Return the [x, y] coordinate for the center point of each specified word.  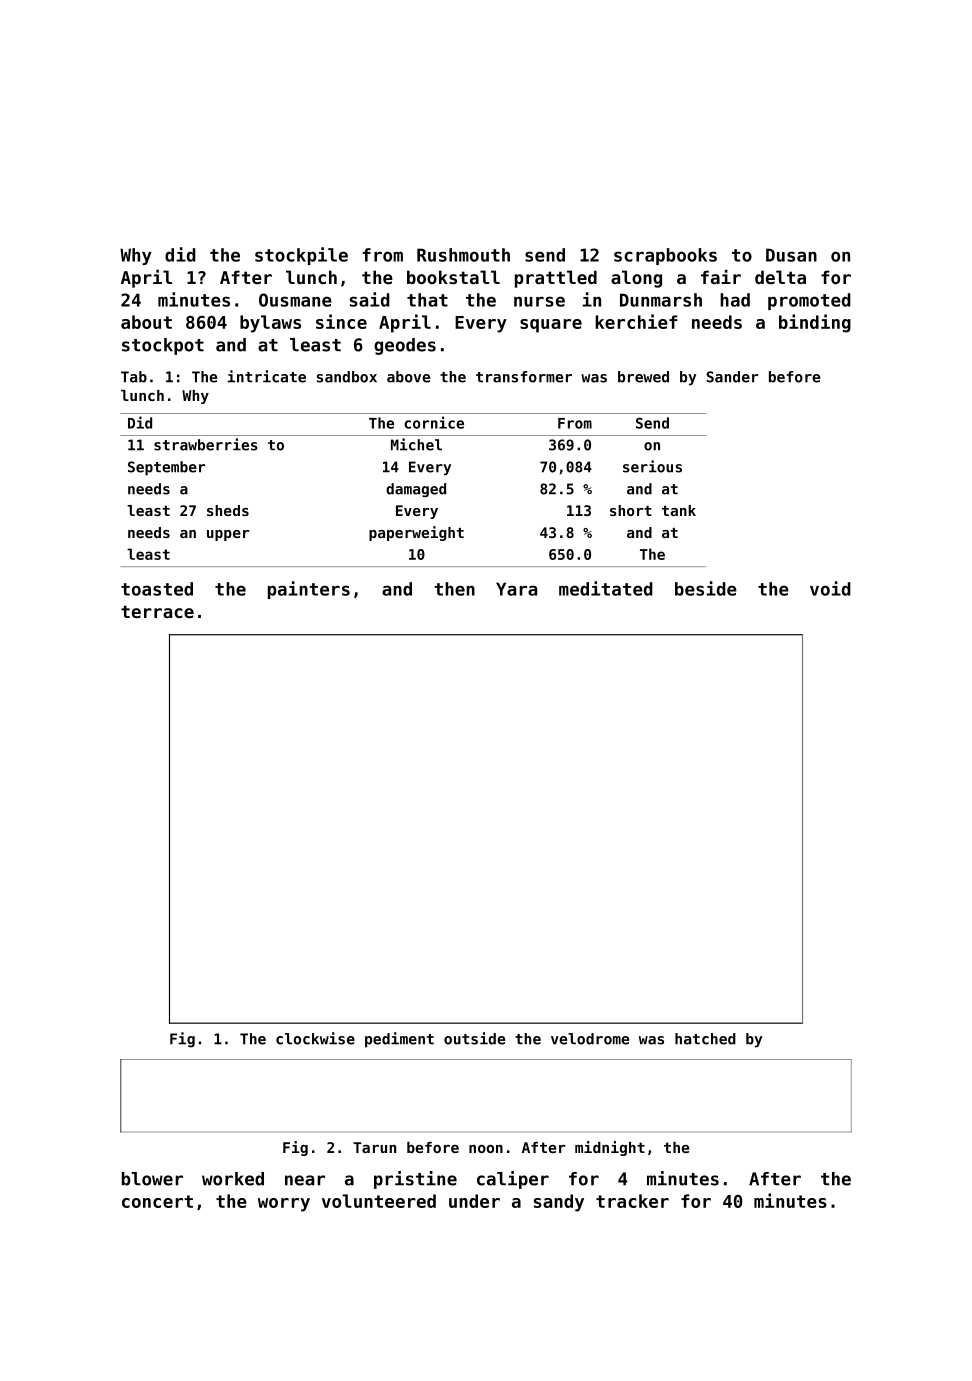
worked [233, 1179]
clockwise [315, 1038]
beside [706, 588]
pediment [399, 1040]
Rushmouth [463, 255]
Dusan [791, 255]
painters [309, 590]
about [146, 322]
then [454, 589]
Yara [516, 589]
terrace [157, 611]
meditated [606, 588]
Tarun [374, 1147]
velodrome [590, 1039]
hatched [705, 1039]
